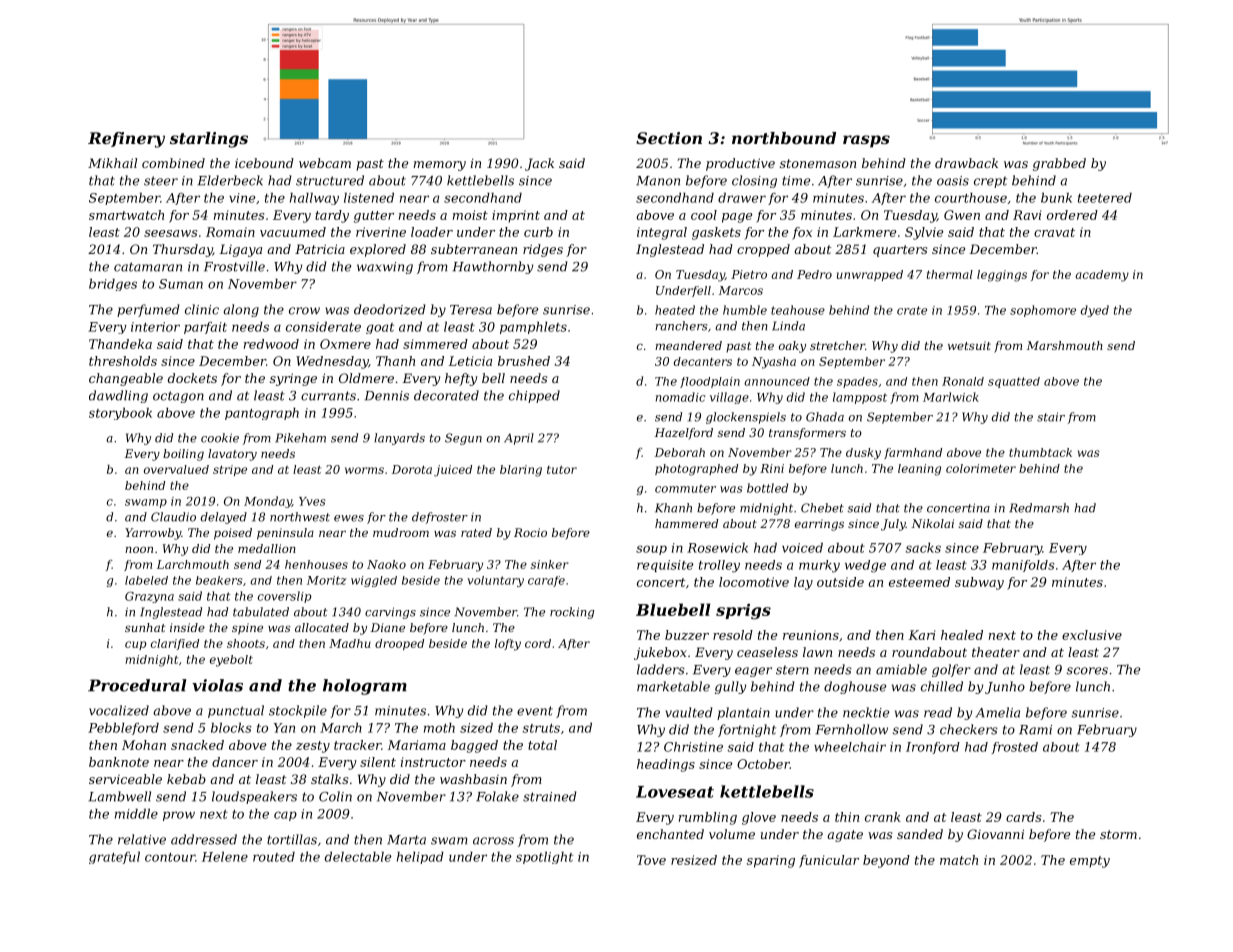 The height and width of the document is (952, 1233). Describe the element at coordinates (264, 163) in the document. I see `icebound` at that location.
